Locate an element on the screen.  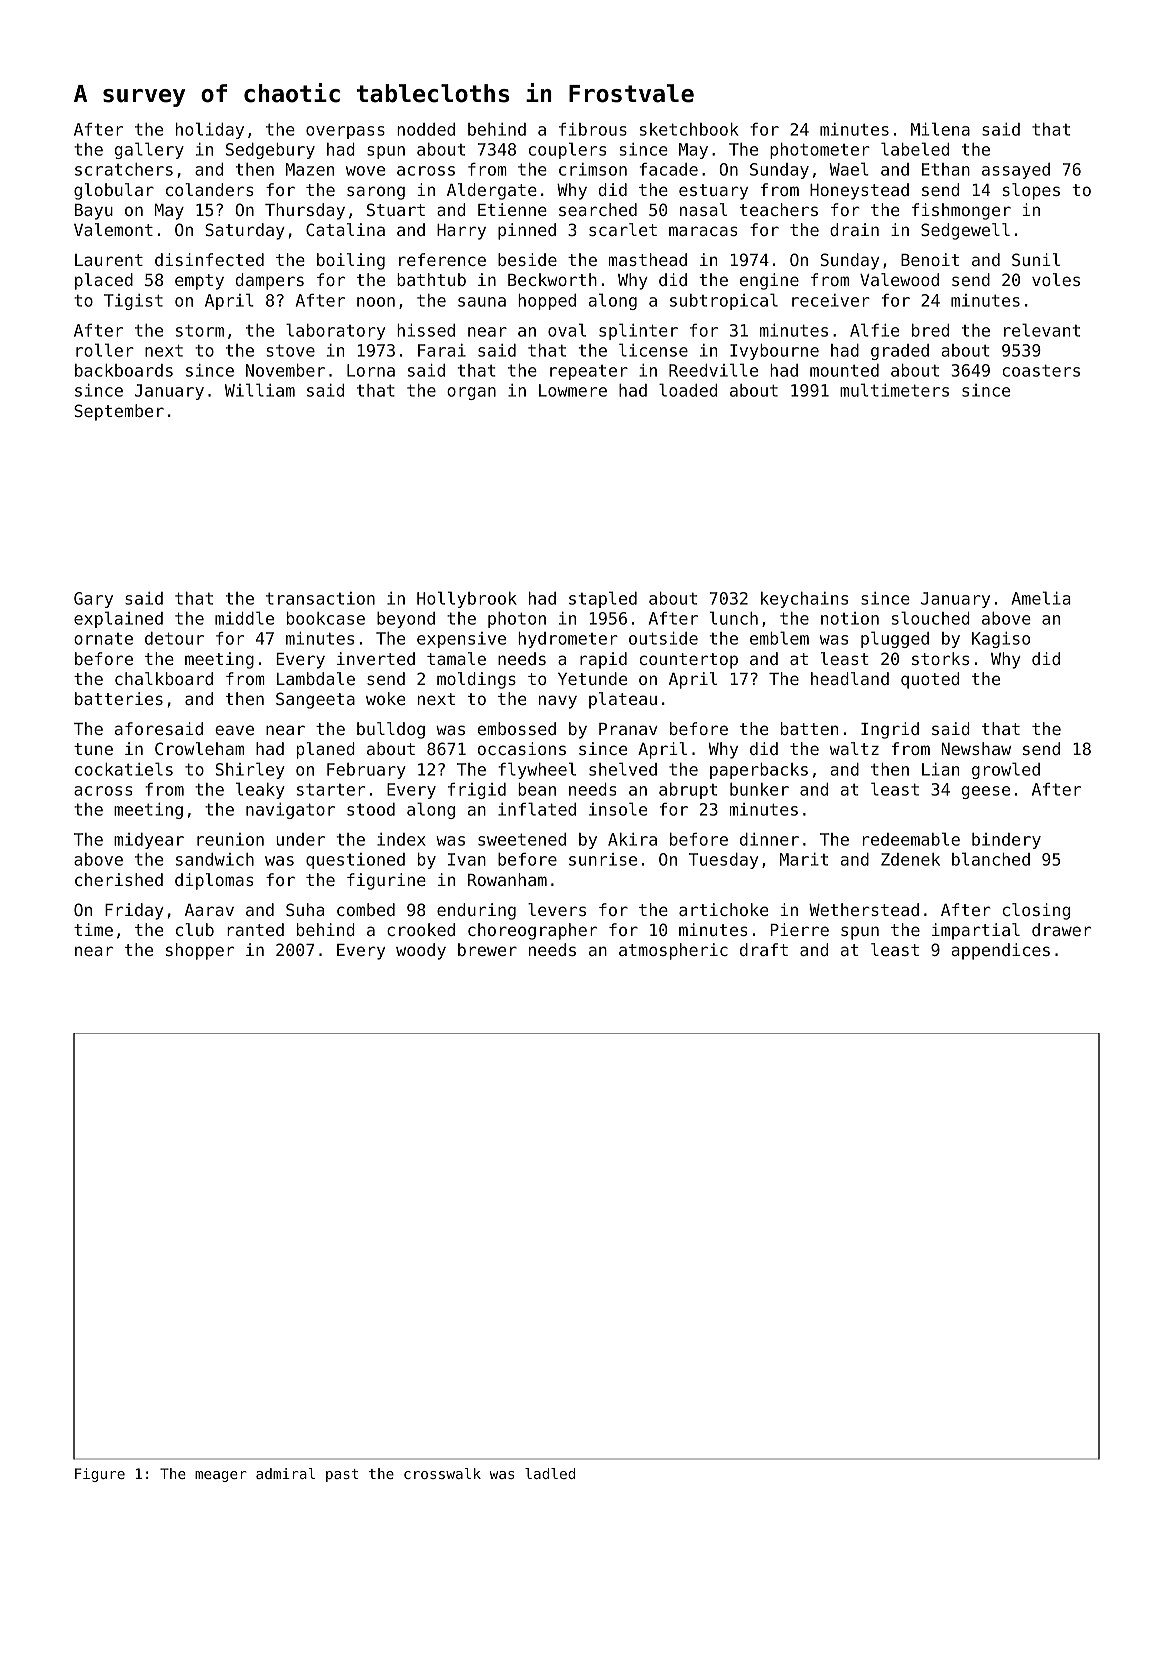
Figure is located at coordinates (100, 1475).
